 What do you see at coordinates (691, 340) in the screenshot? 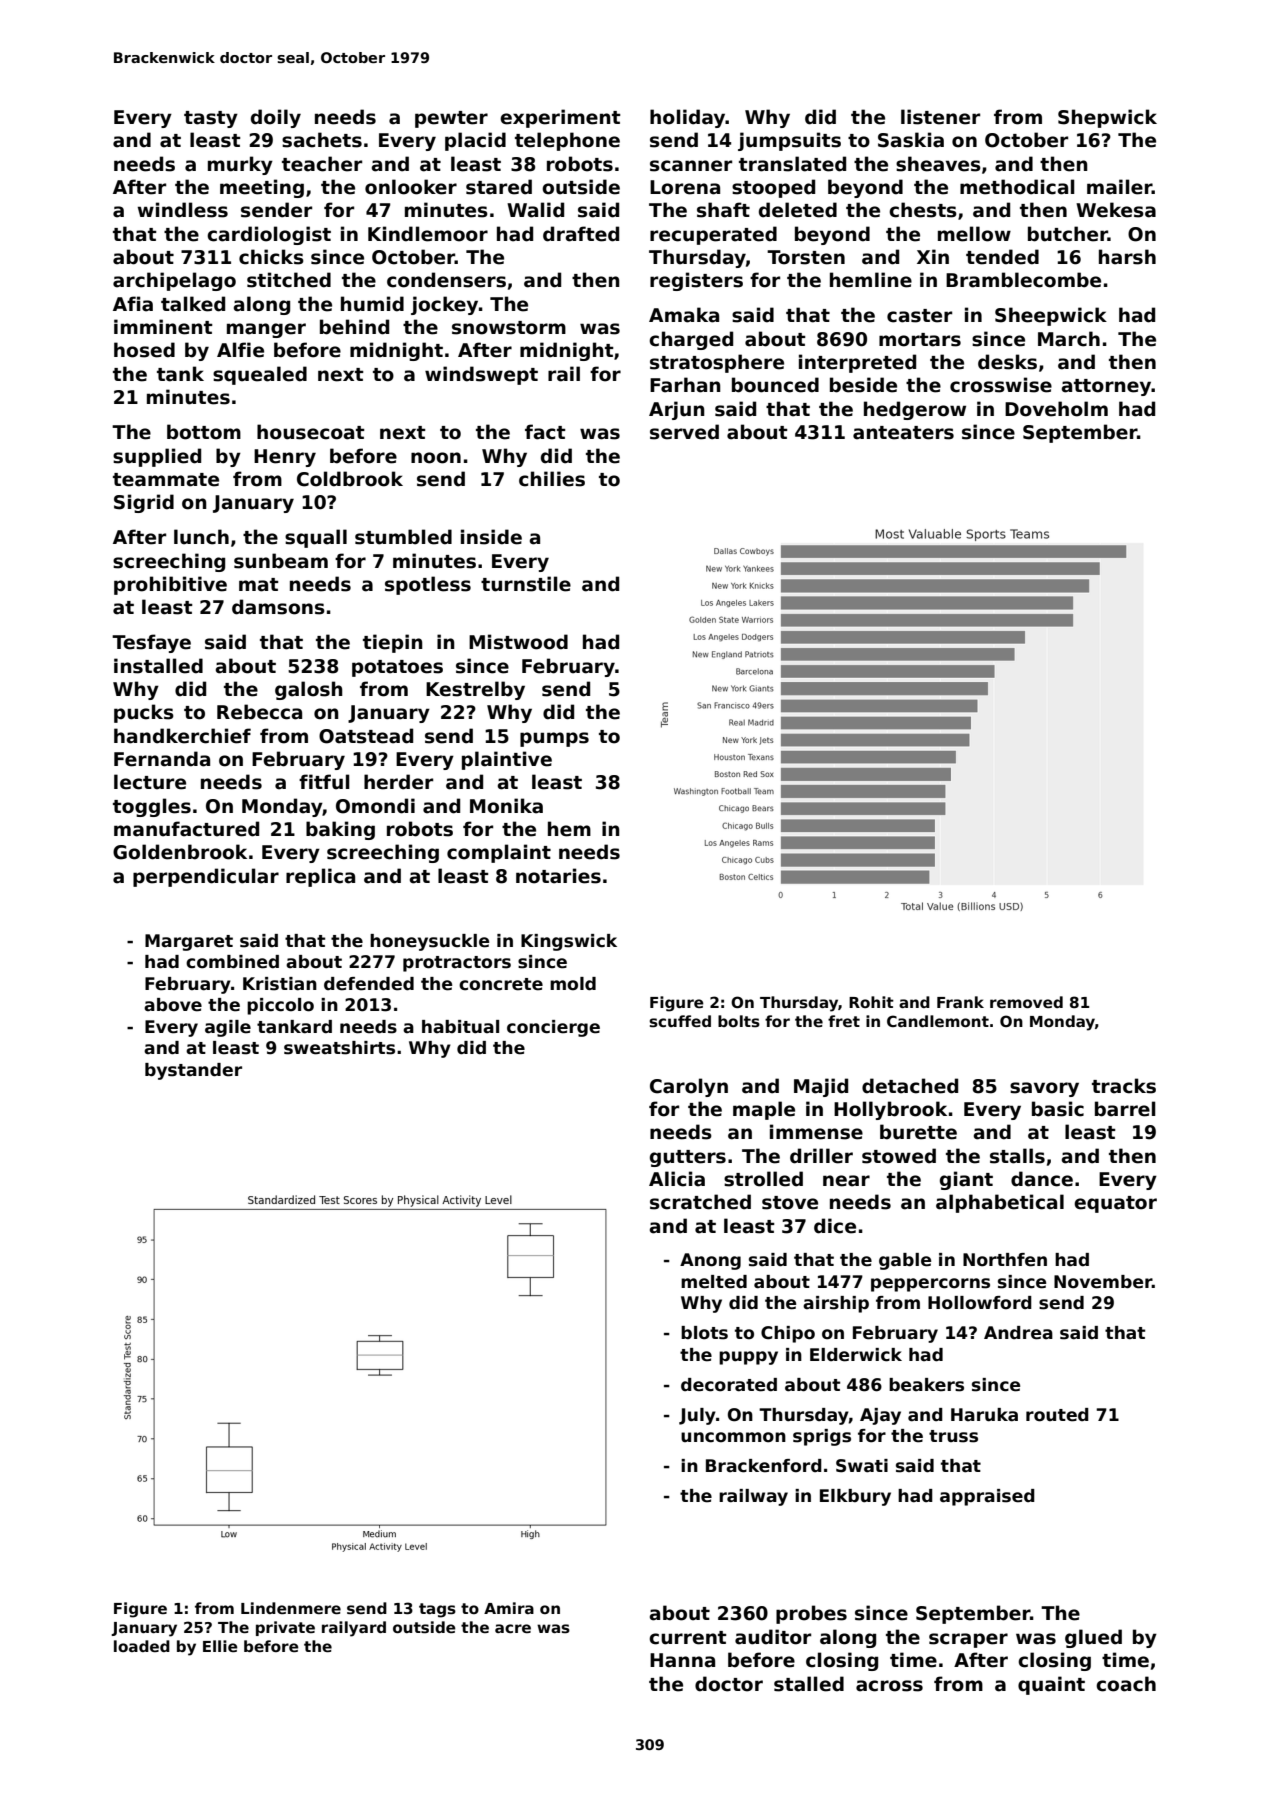
I see `charged` at bounding box center [691, 340].
